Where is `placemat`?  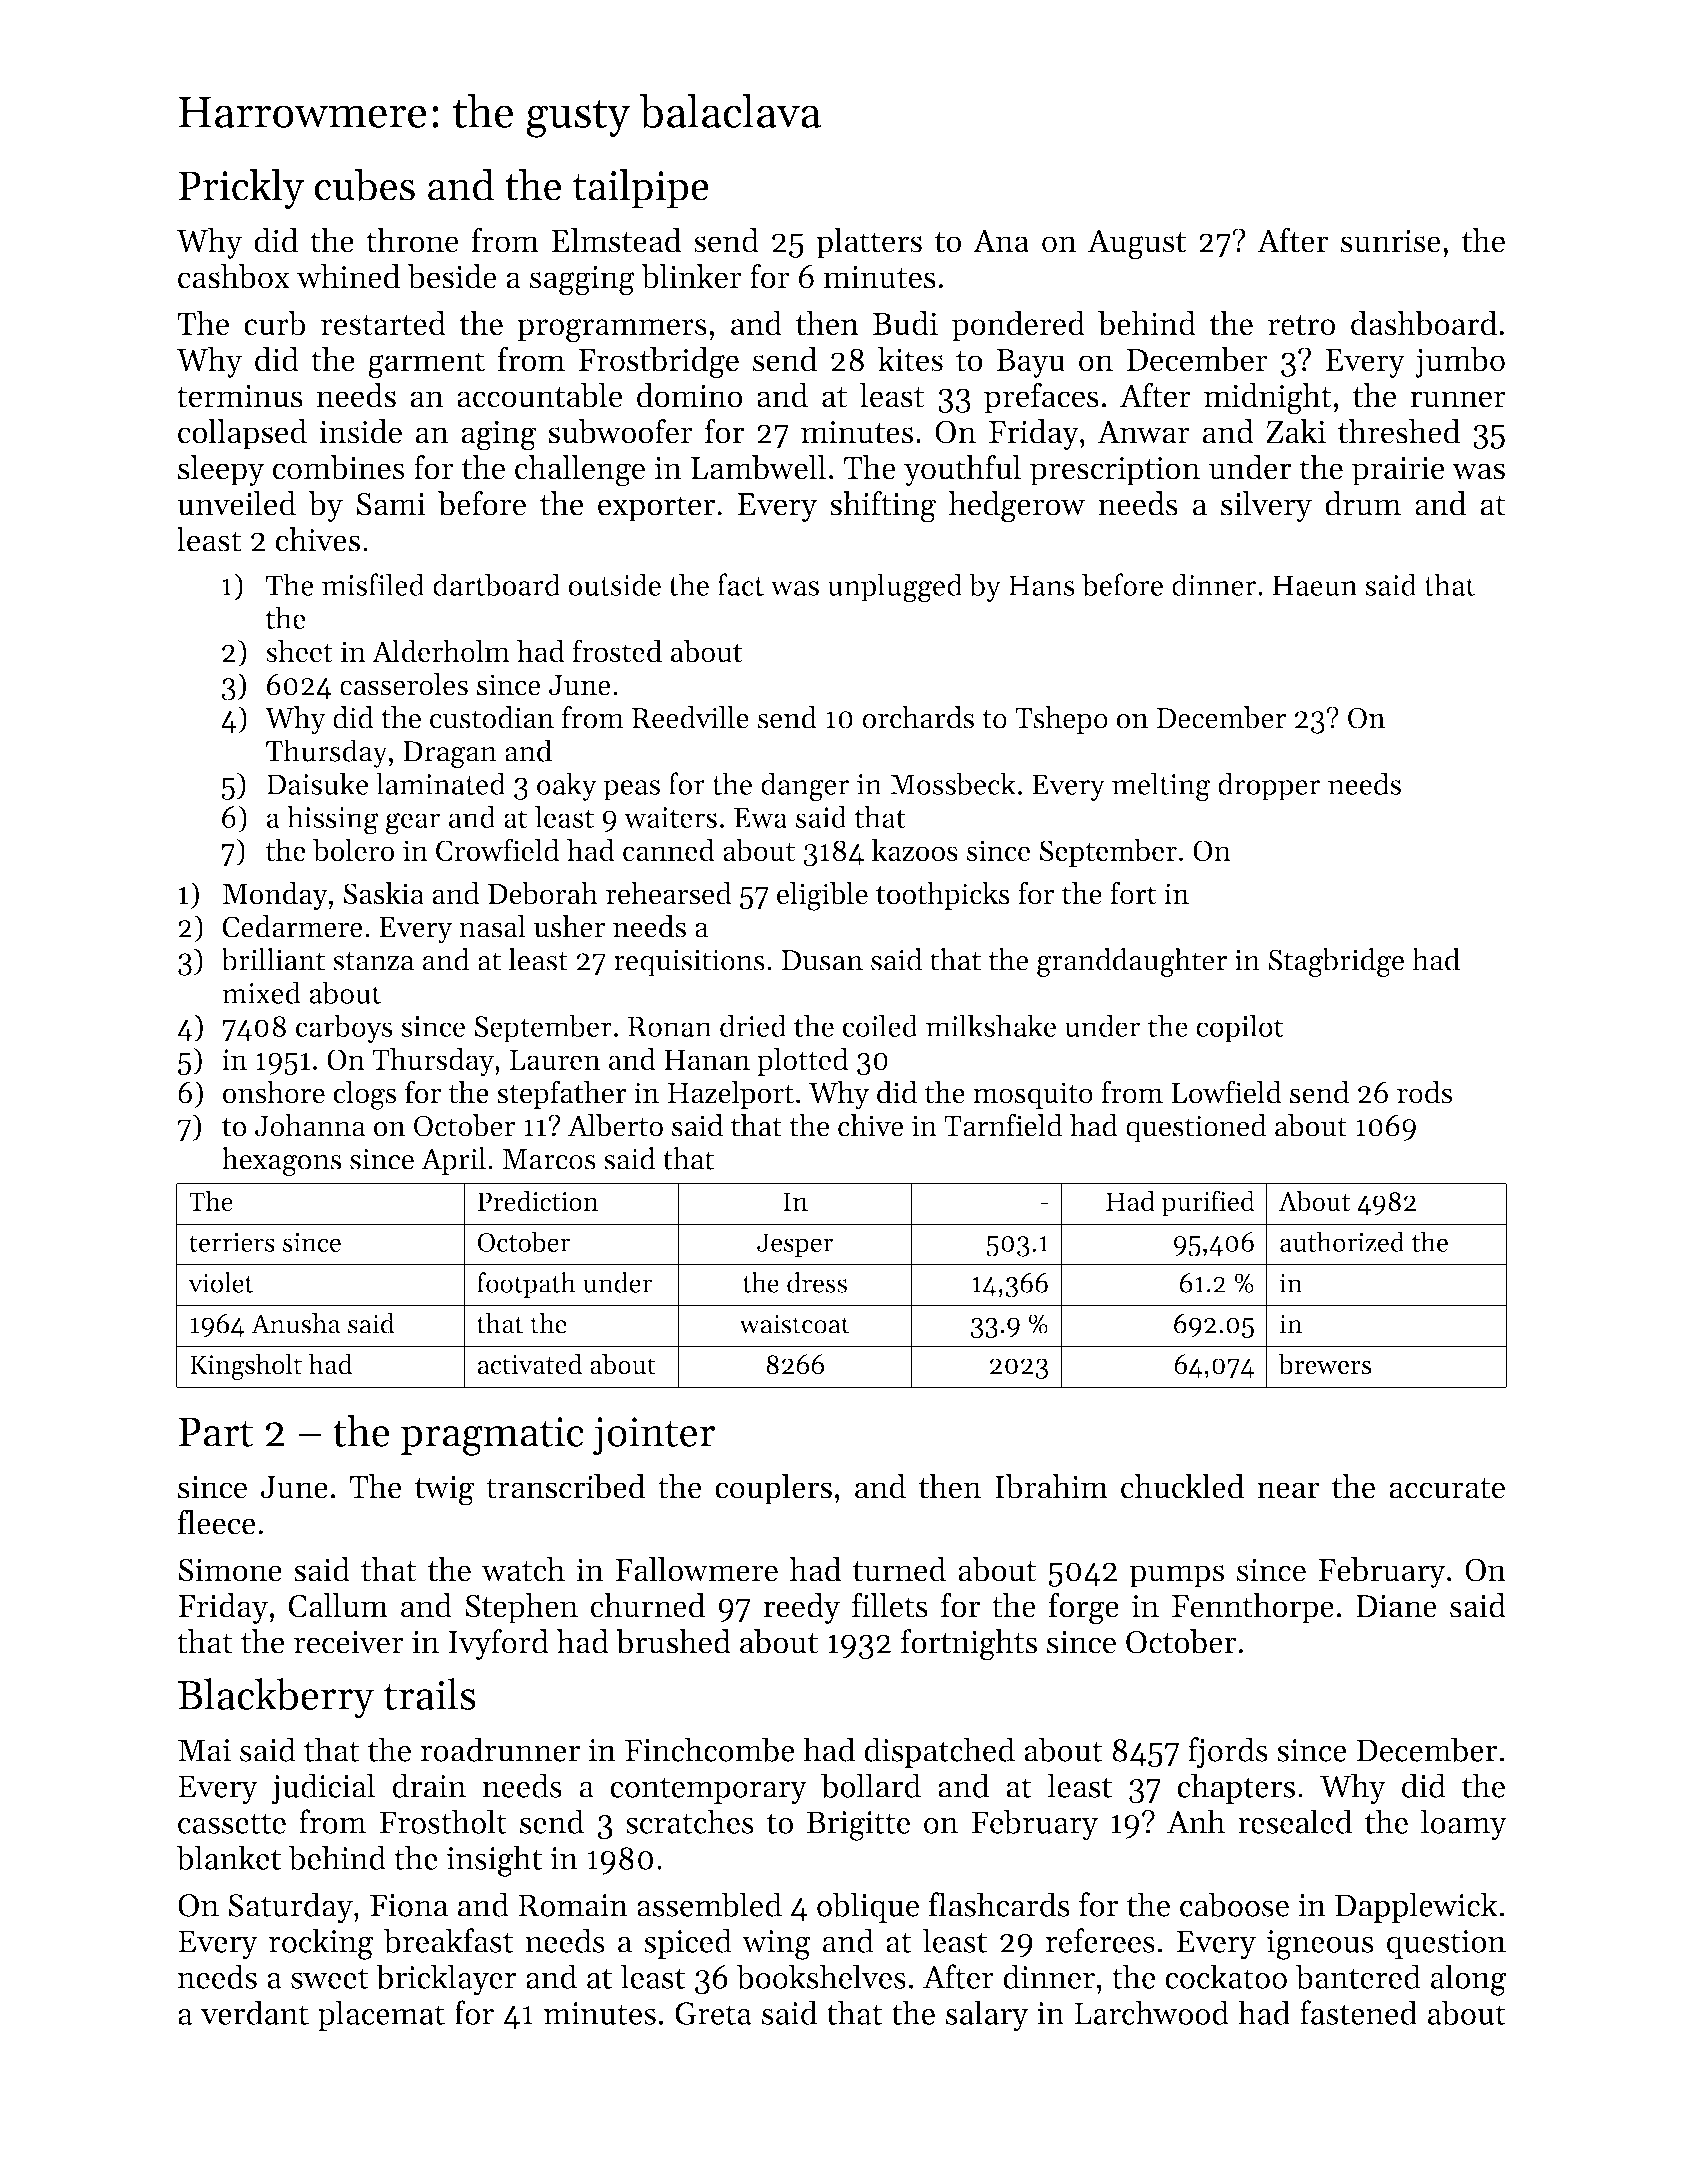
placemat is located at coordinates (381, 2015).
